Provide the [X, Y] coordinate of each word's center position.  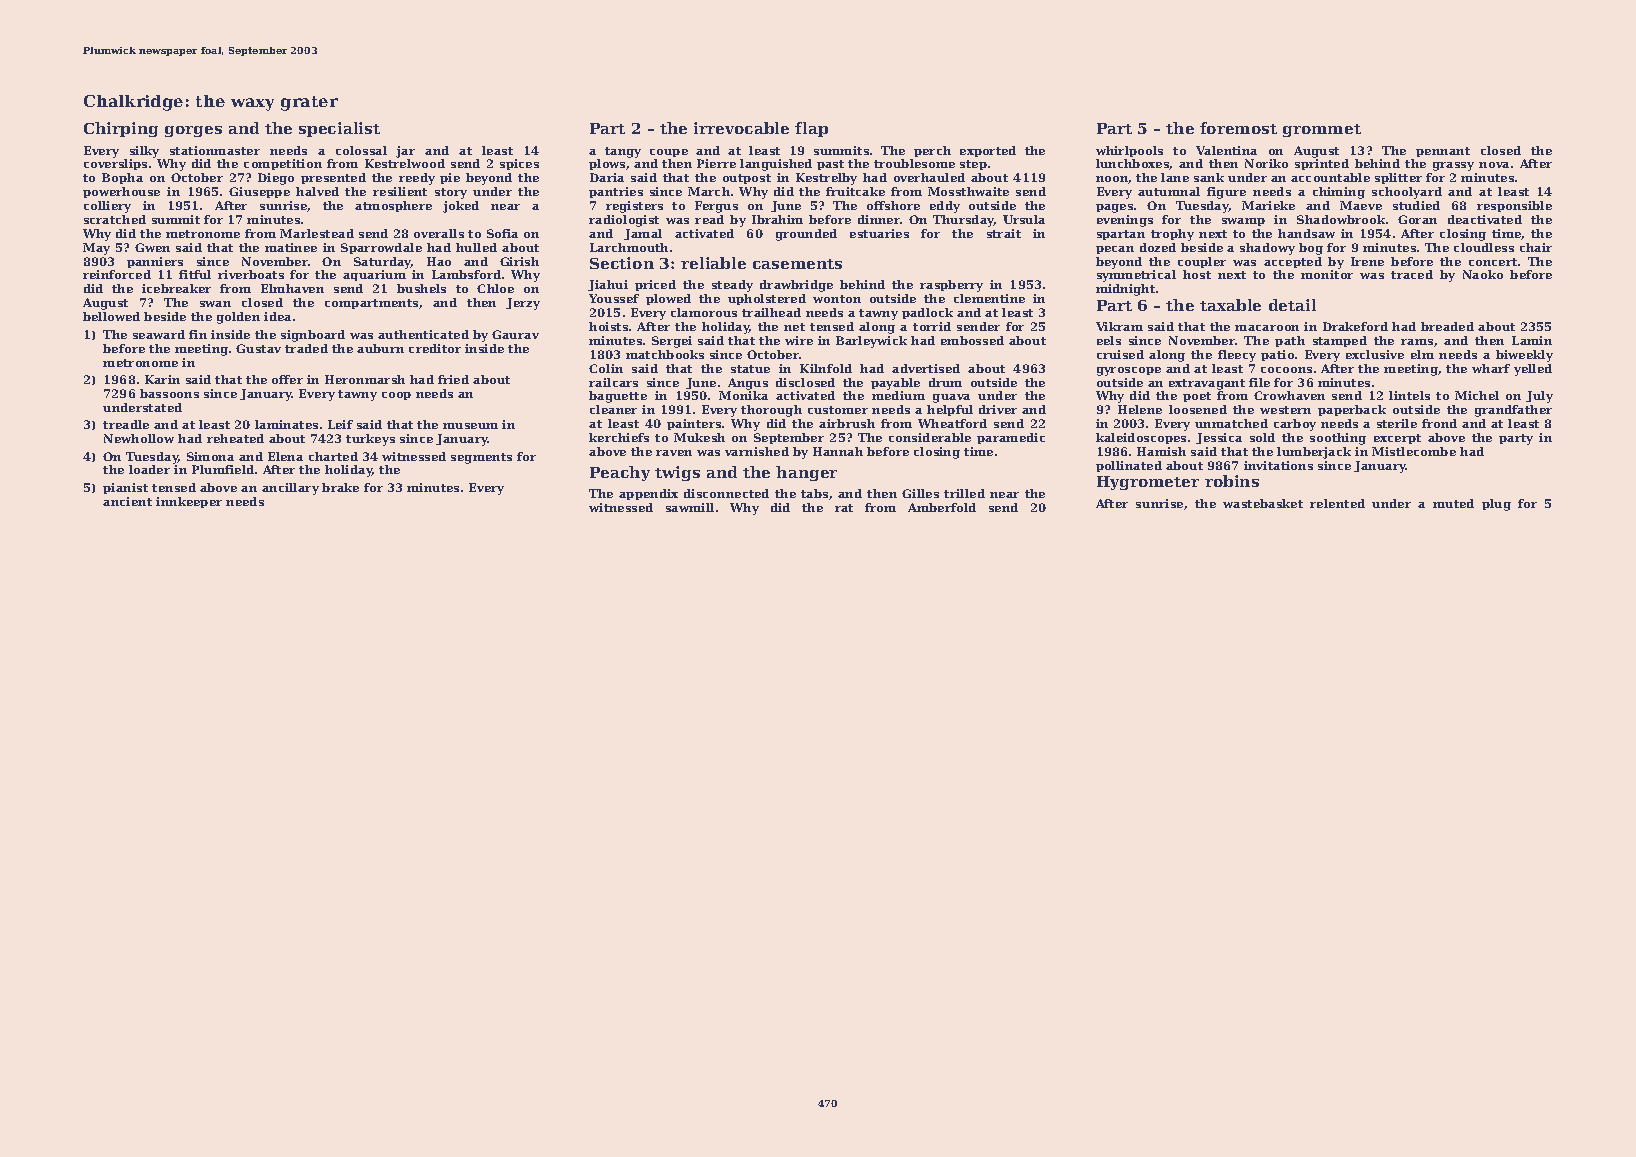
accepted [1293, 262]
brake [340, 487]
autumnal [1169, 191]
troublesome [914, 163]
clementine [989, 298]
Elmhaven [292, 288]
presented [333, 178]
